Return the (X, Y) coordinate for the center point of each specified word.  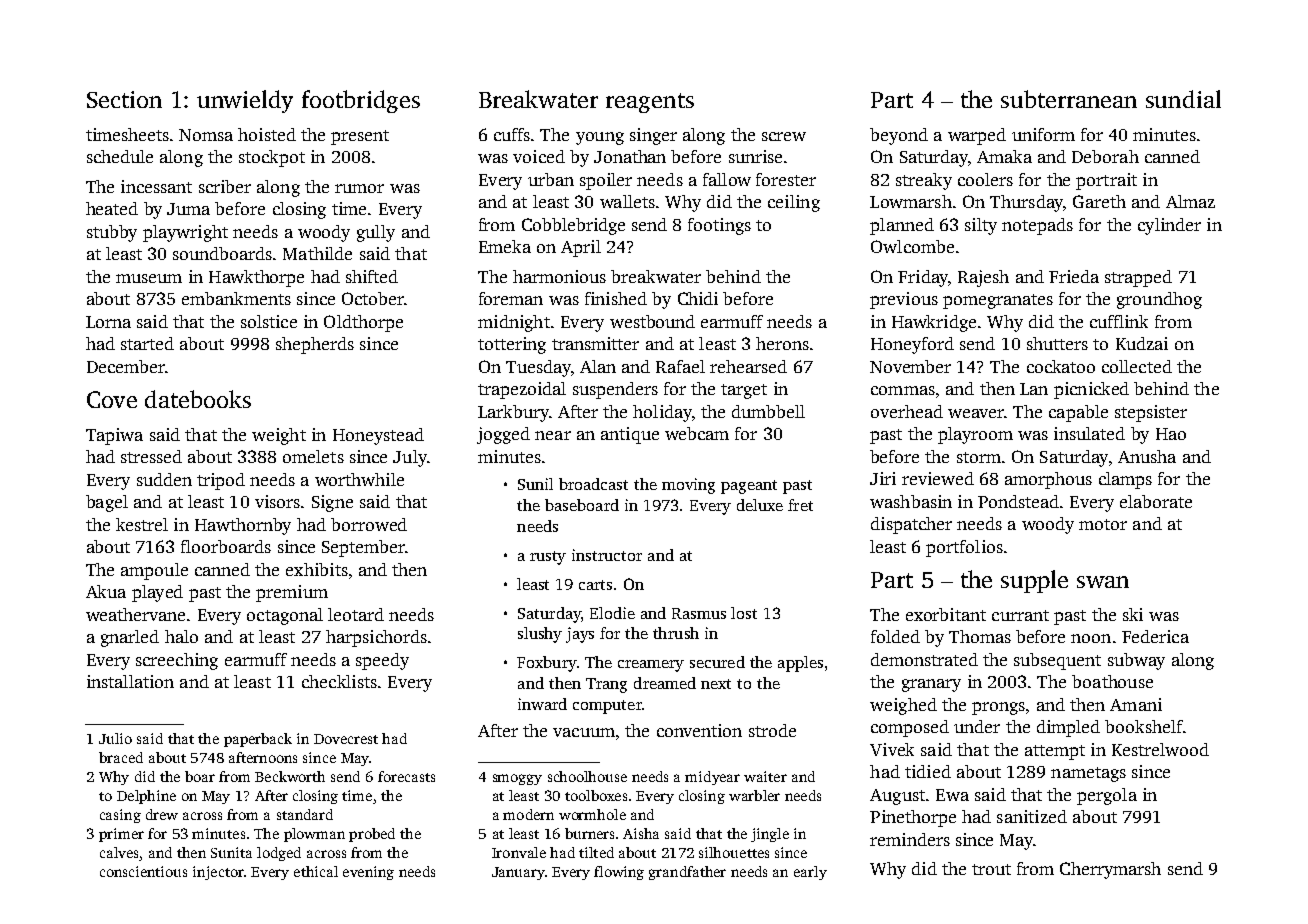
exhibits (317, 569)
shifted (372, 276)
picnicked (1091, 390)
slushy (540, 635)
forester (786, 179)
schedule (120, 156)
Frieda (1074, 276)
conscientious (143, 871)
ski (1133, 614)
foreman (511, 298)
